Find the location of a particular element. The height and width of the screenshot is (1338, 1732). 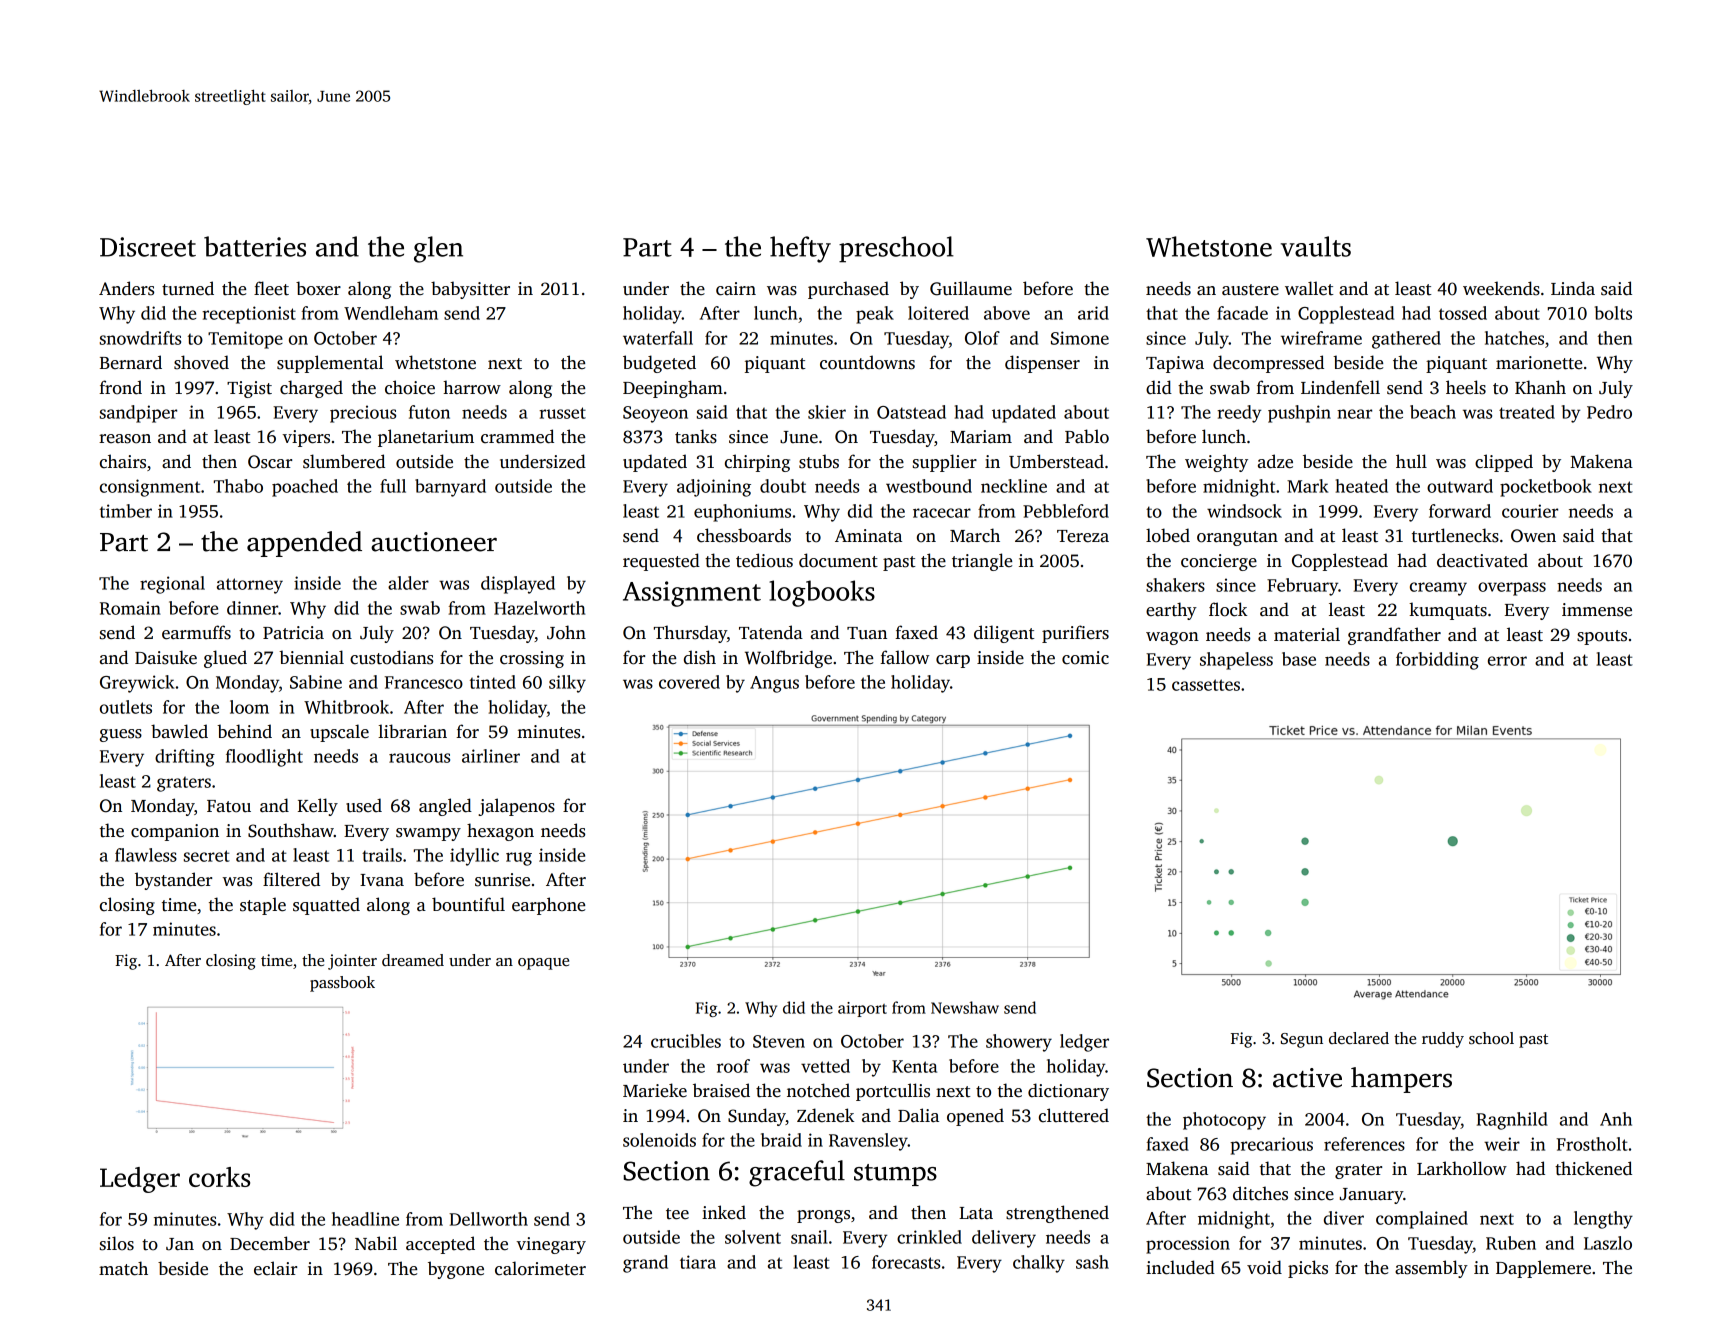

silky is located at coordinates (567, 684).
